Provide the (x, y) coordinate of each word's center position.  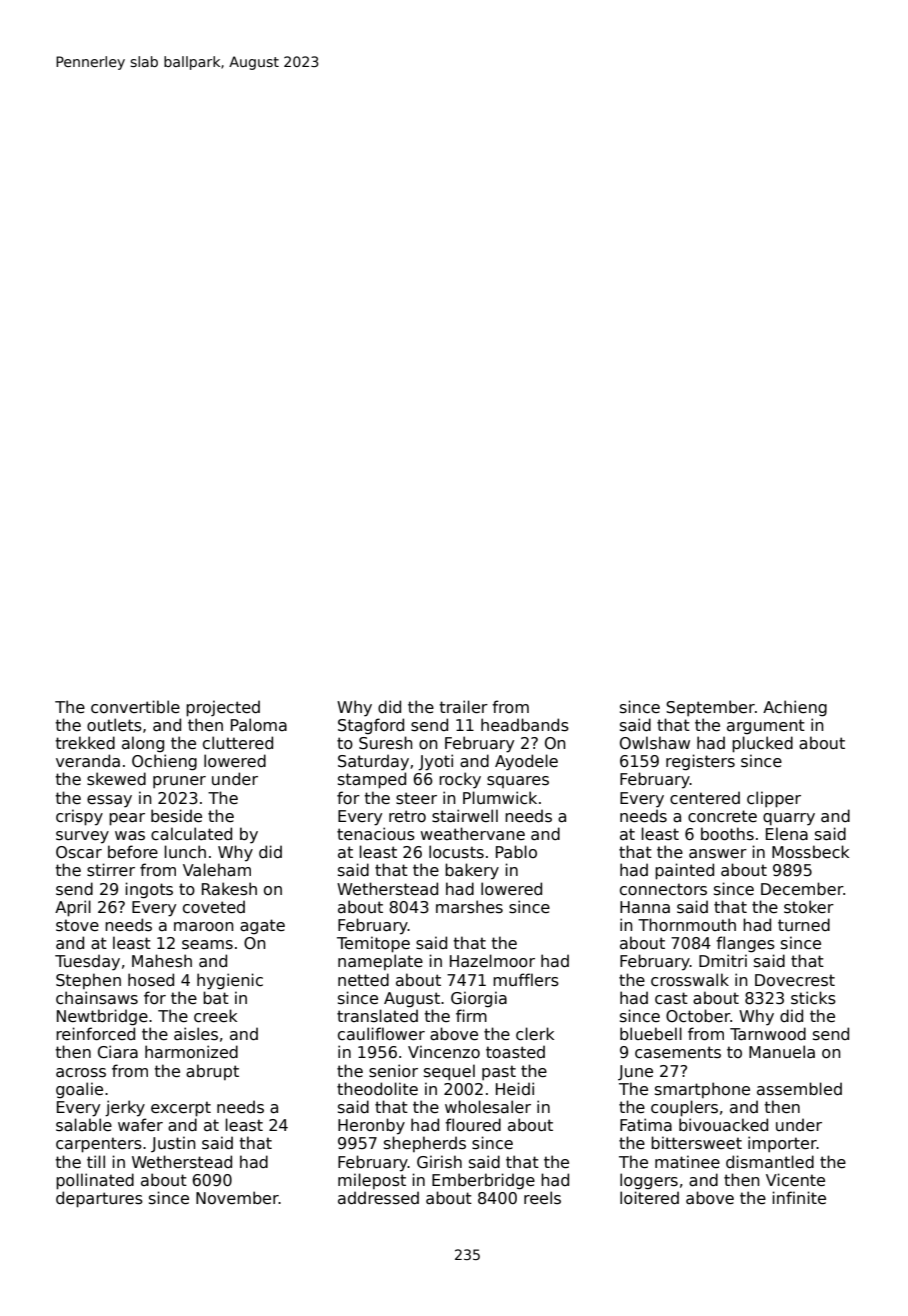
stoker (809, 907)
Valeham (217, 870)
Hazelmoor (492, 961)
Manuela (782, 1052)
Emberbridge (483, 1181)
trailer (463, 706)
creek (215, 1016)
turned (804, 924)
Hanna (645, 907)
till (96, 1161)
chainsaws (97, 998)
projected (223, 708)
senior (393, 1071)
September (710, 708)
